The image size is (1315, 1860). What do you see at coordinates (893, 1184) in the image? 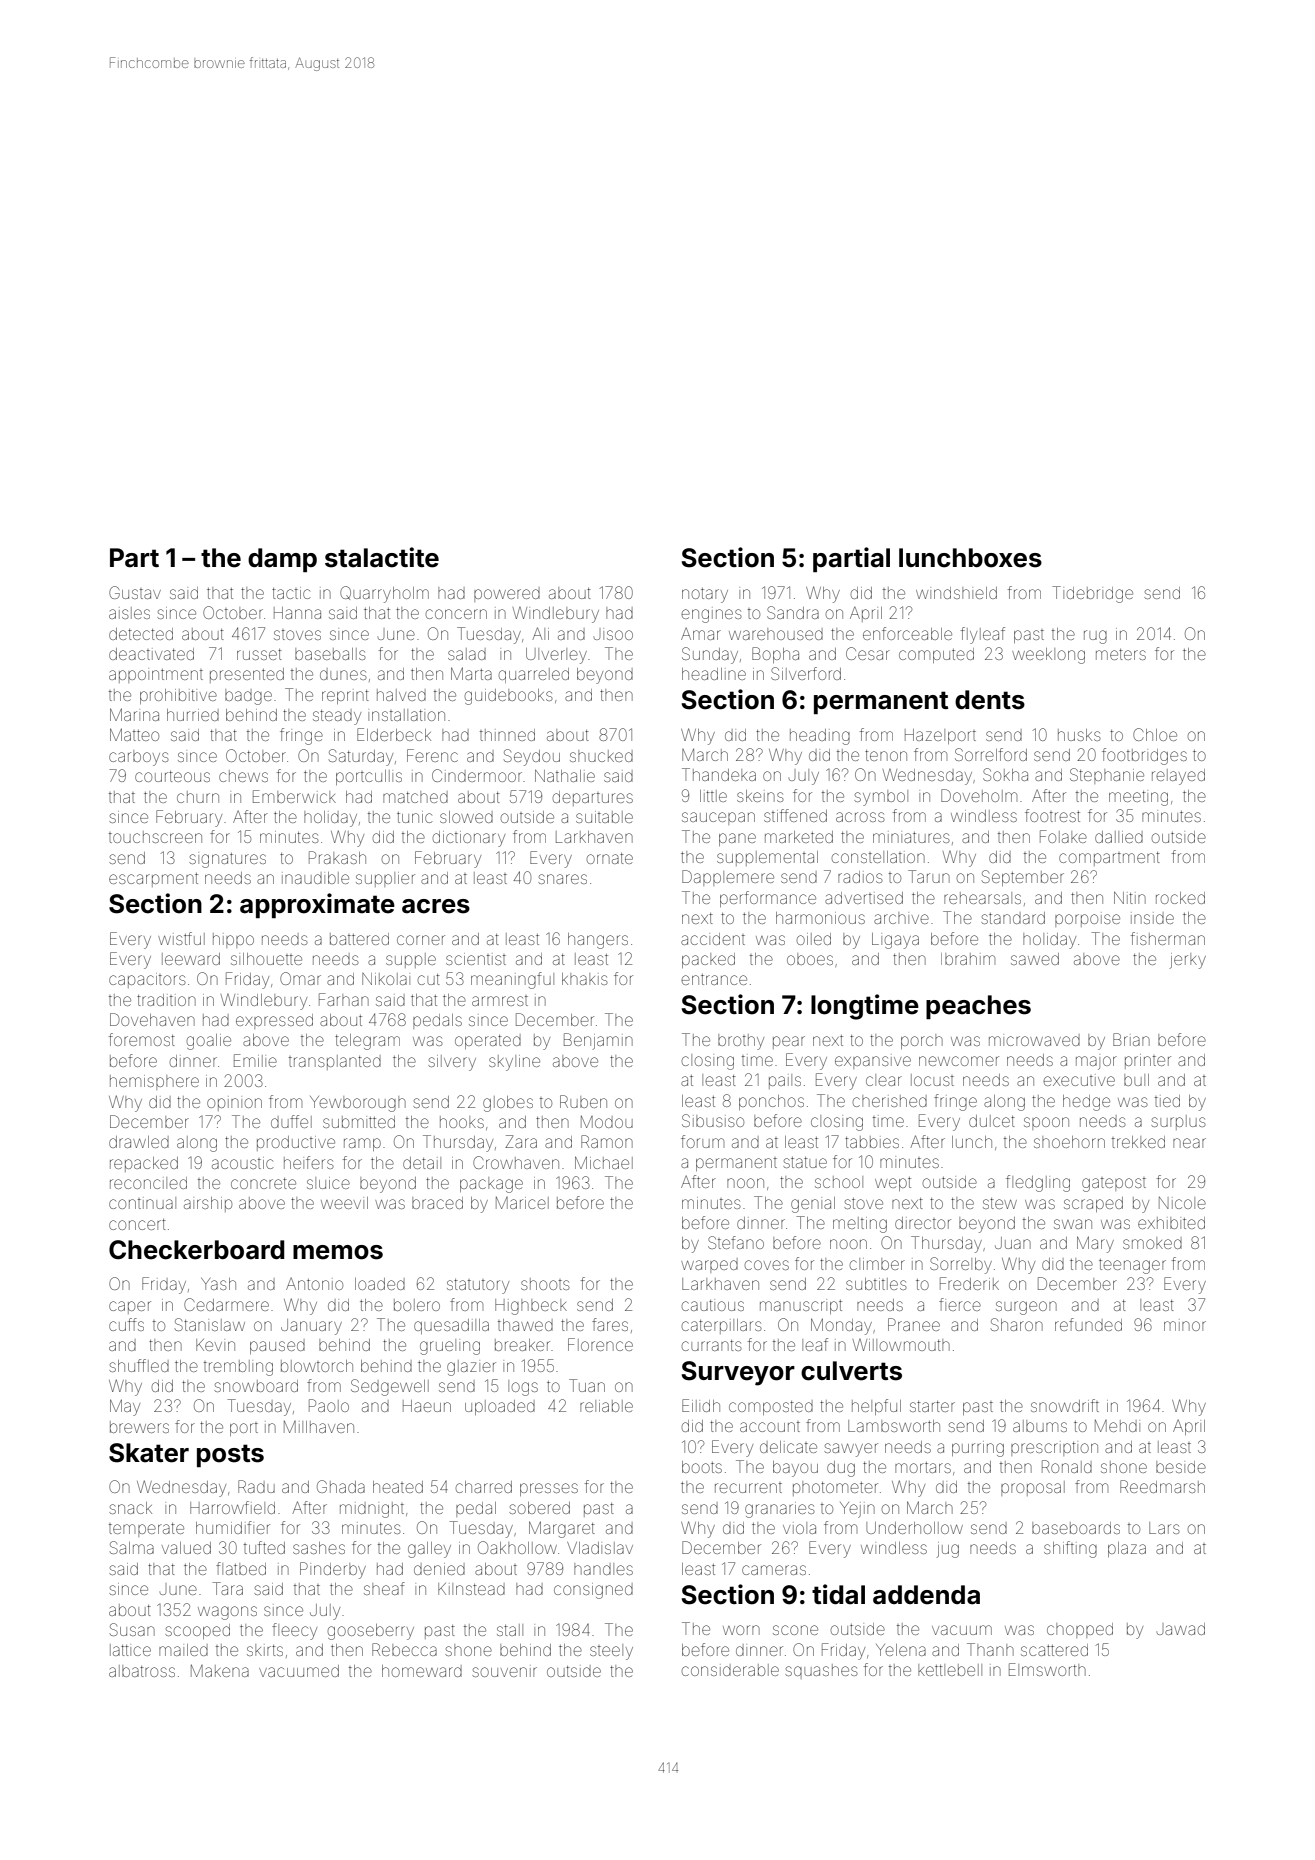
I see `wept` at bounding box center [893, 1184].
